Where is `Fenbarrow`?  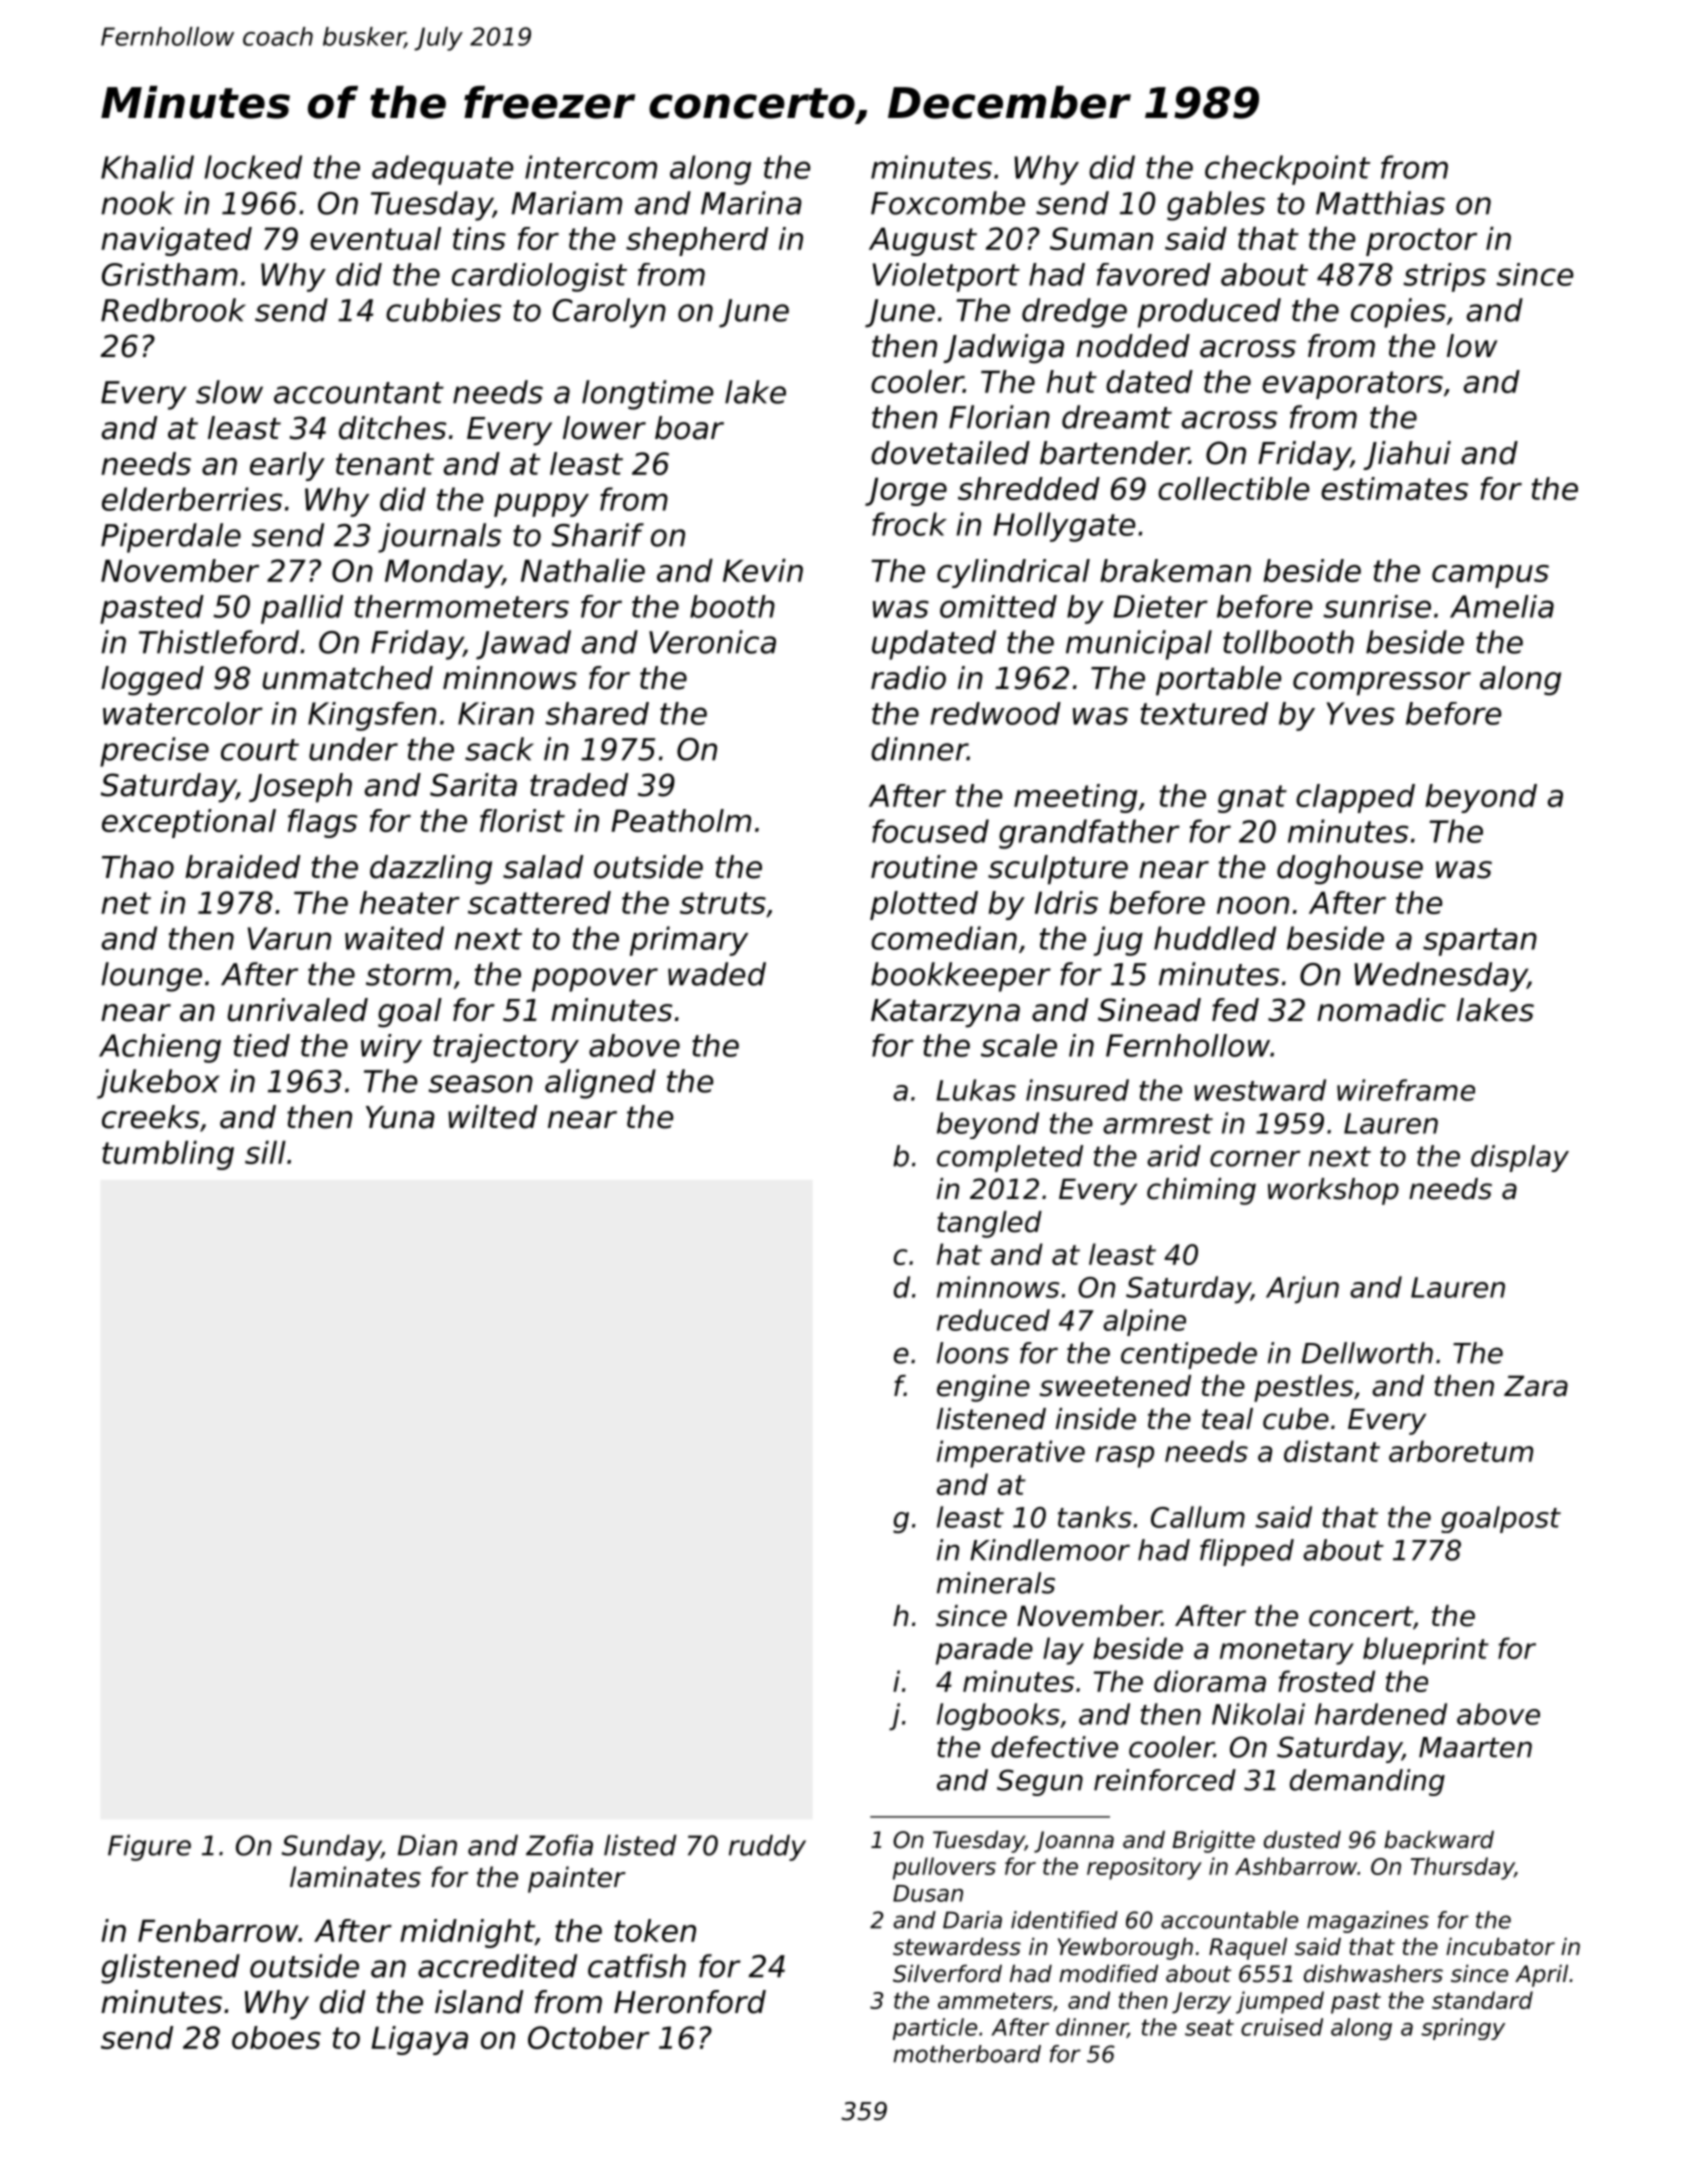 Fenbarrow is located at coordinates (218, 1930).
